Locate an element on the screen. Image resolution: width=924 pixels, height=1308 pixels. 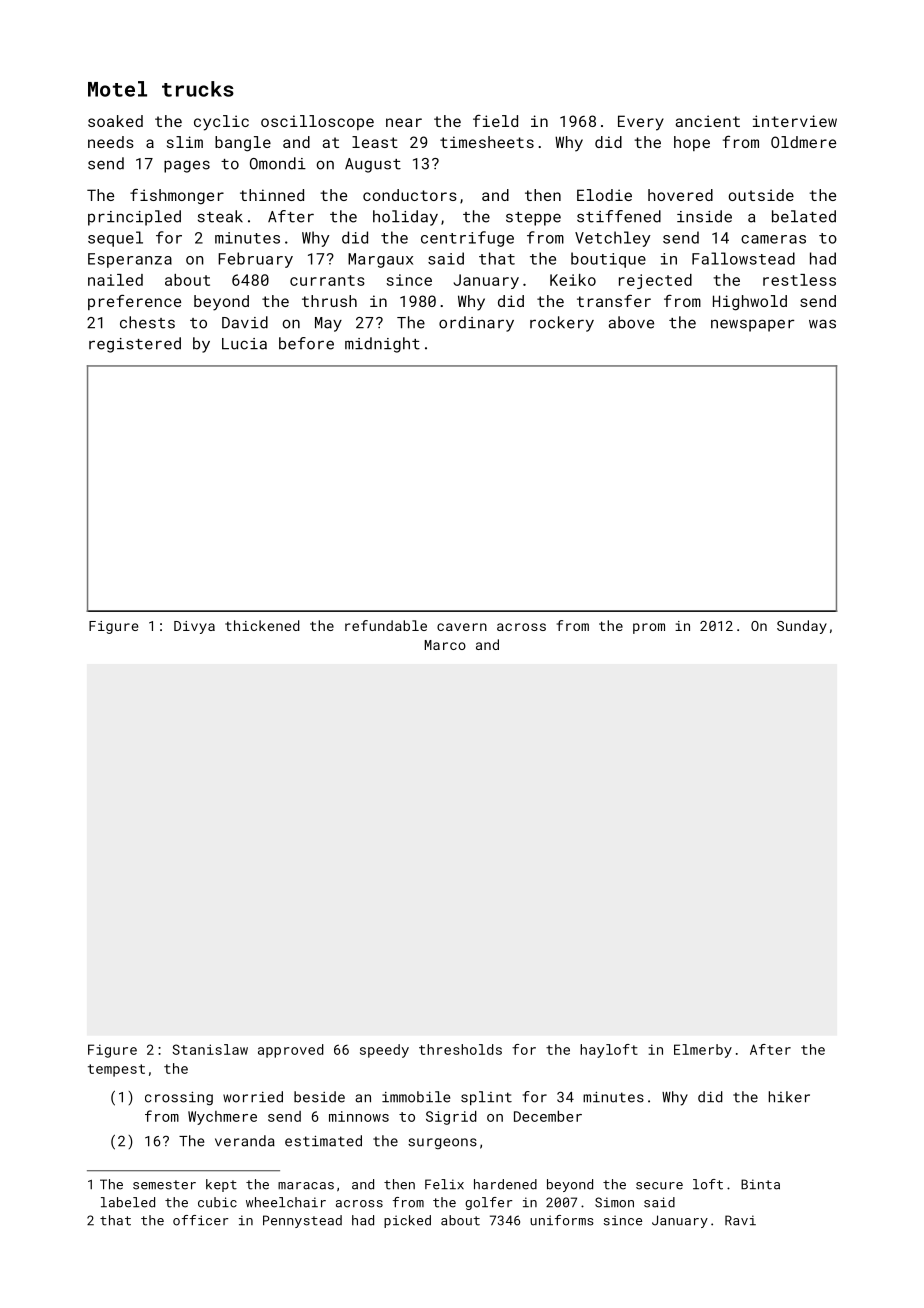
Divya is located at coordinates (194, 627).
